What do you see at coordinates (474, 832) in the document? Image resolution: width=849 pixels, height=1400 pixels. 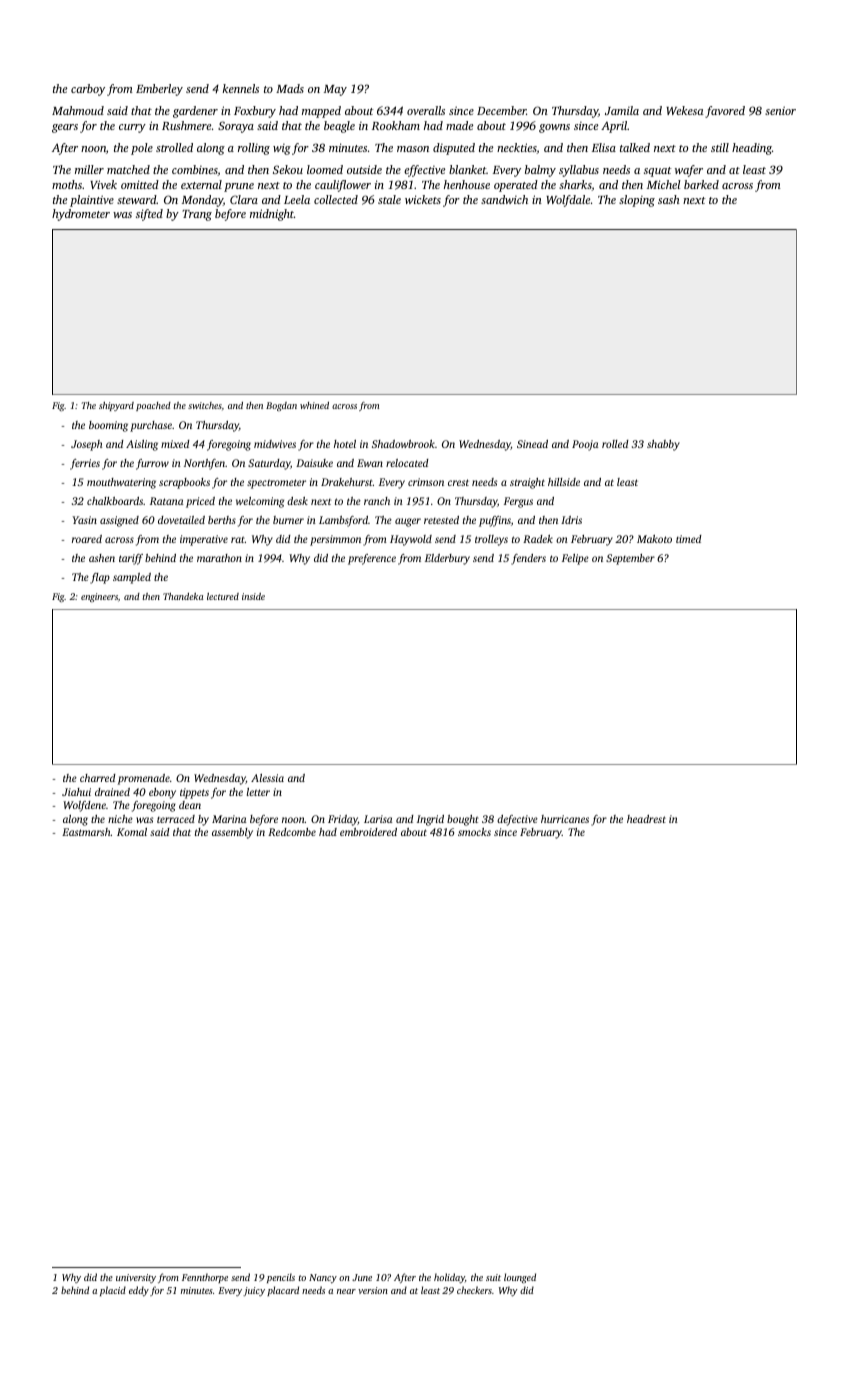 I see `smocks` at bounding box center [474, 832].
